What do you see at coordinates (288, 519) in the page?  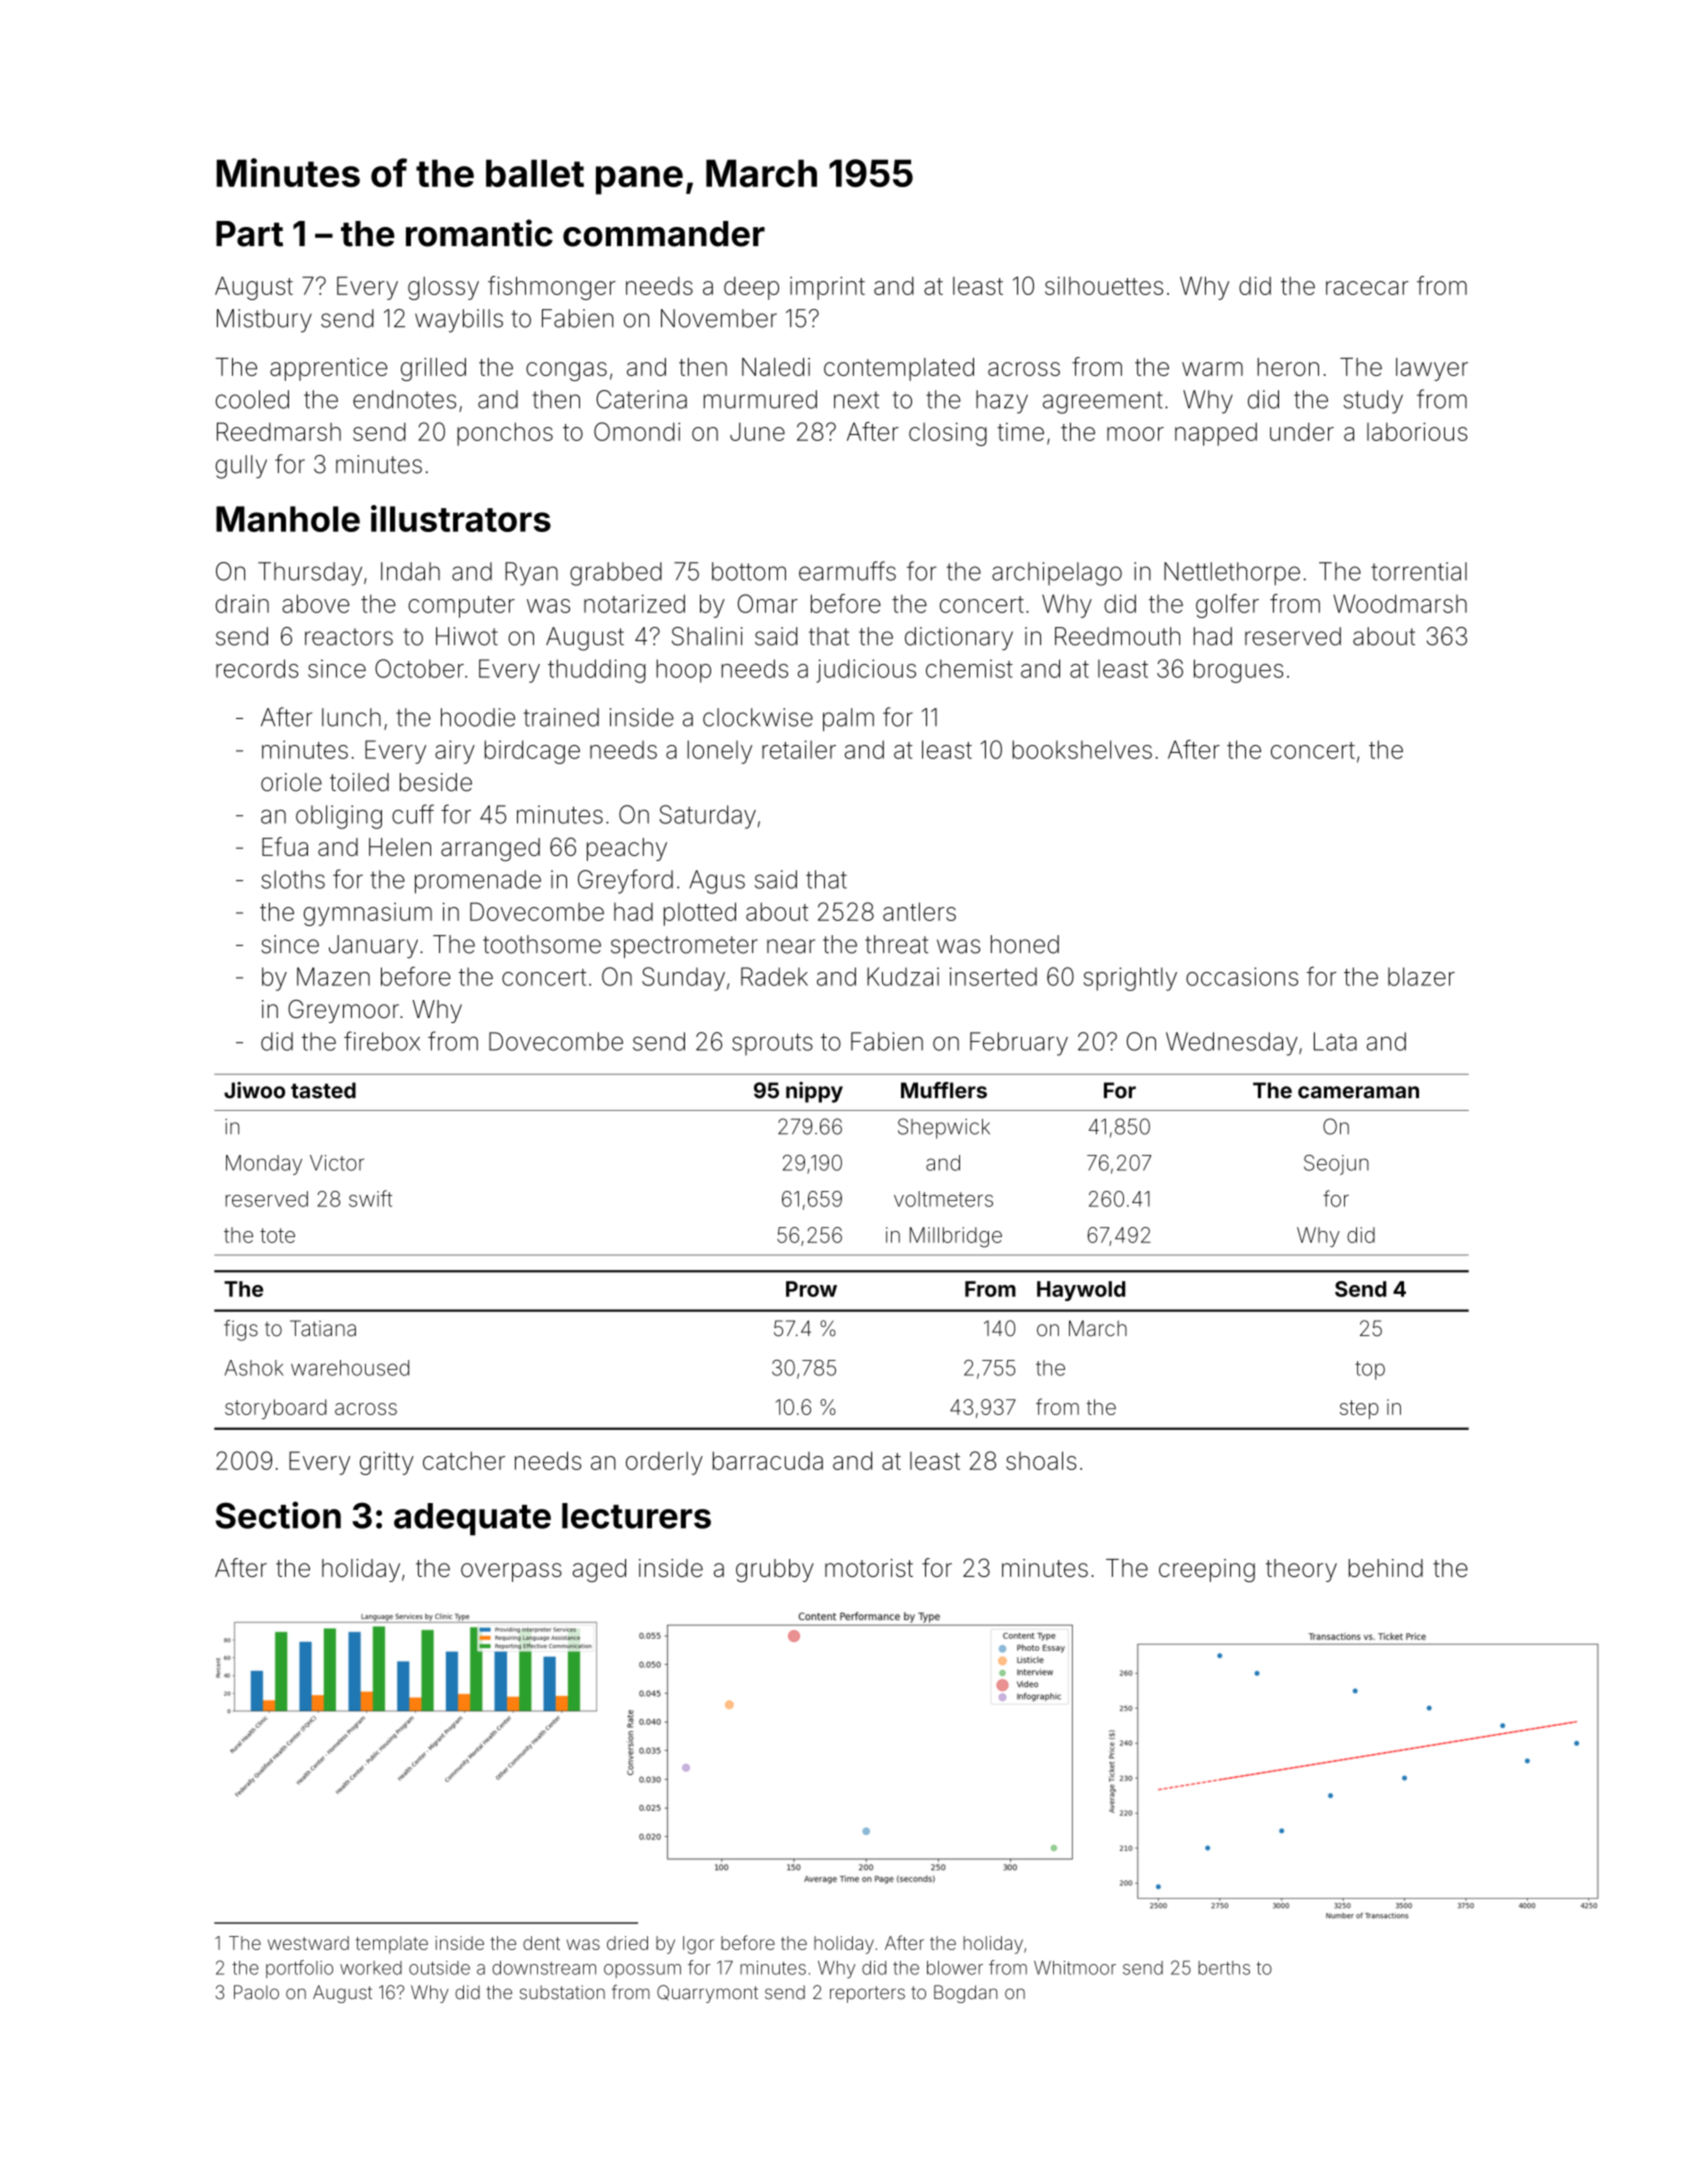 I see `Manhole` at bounding box center [288, 519].
